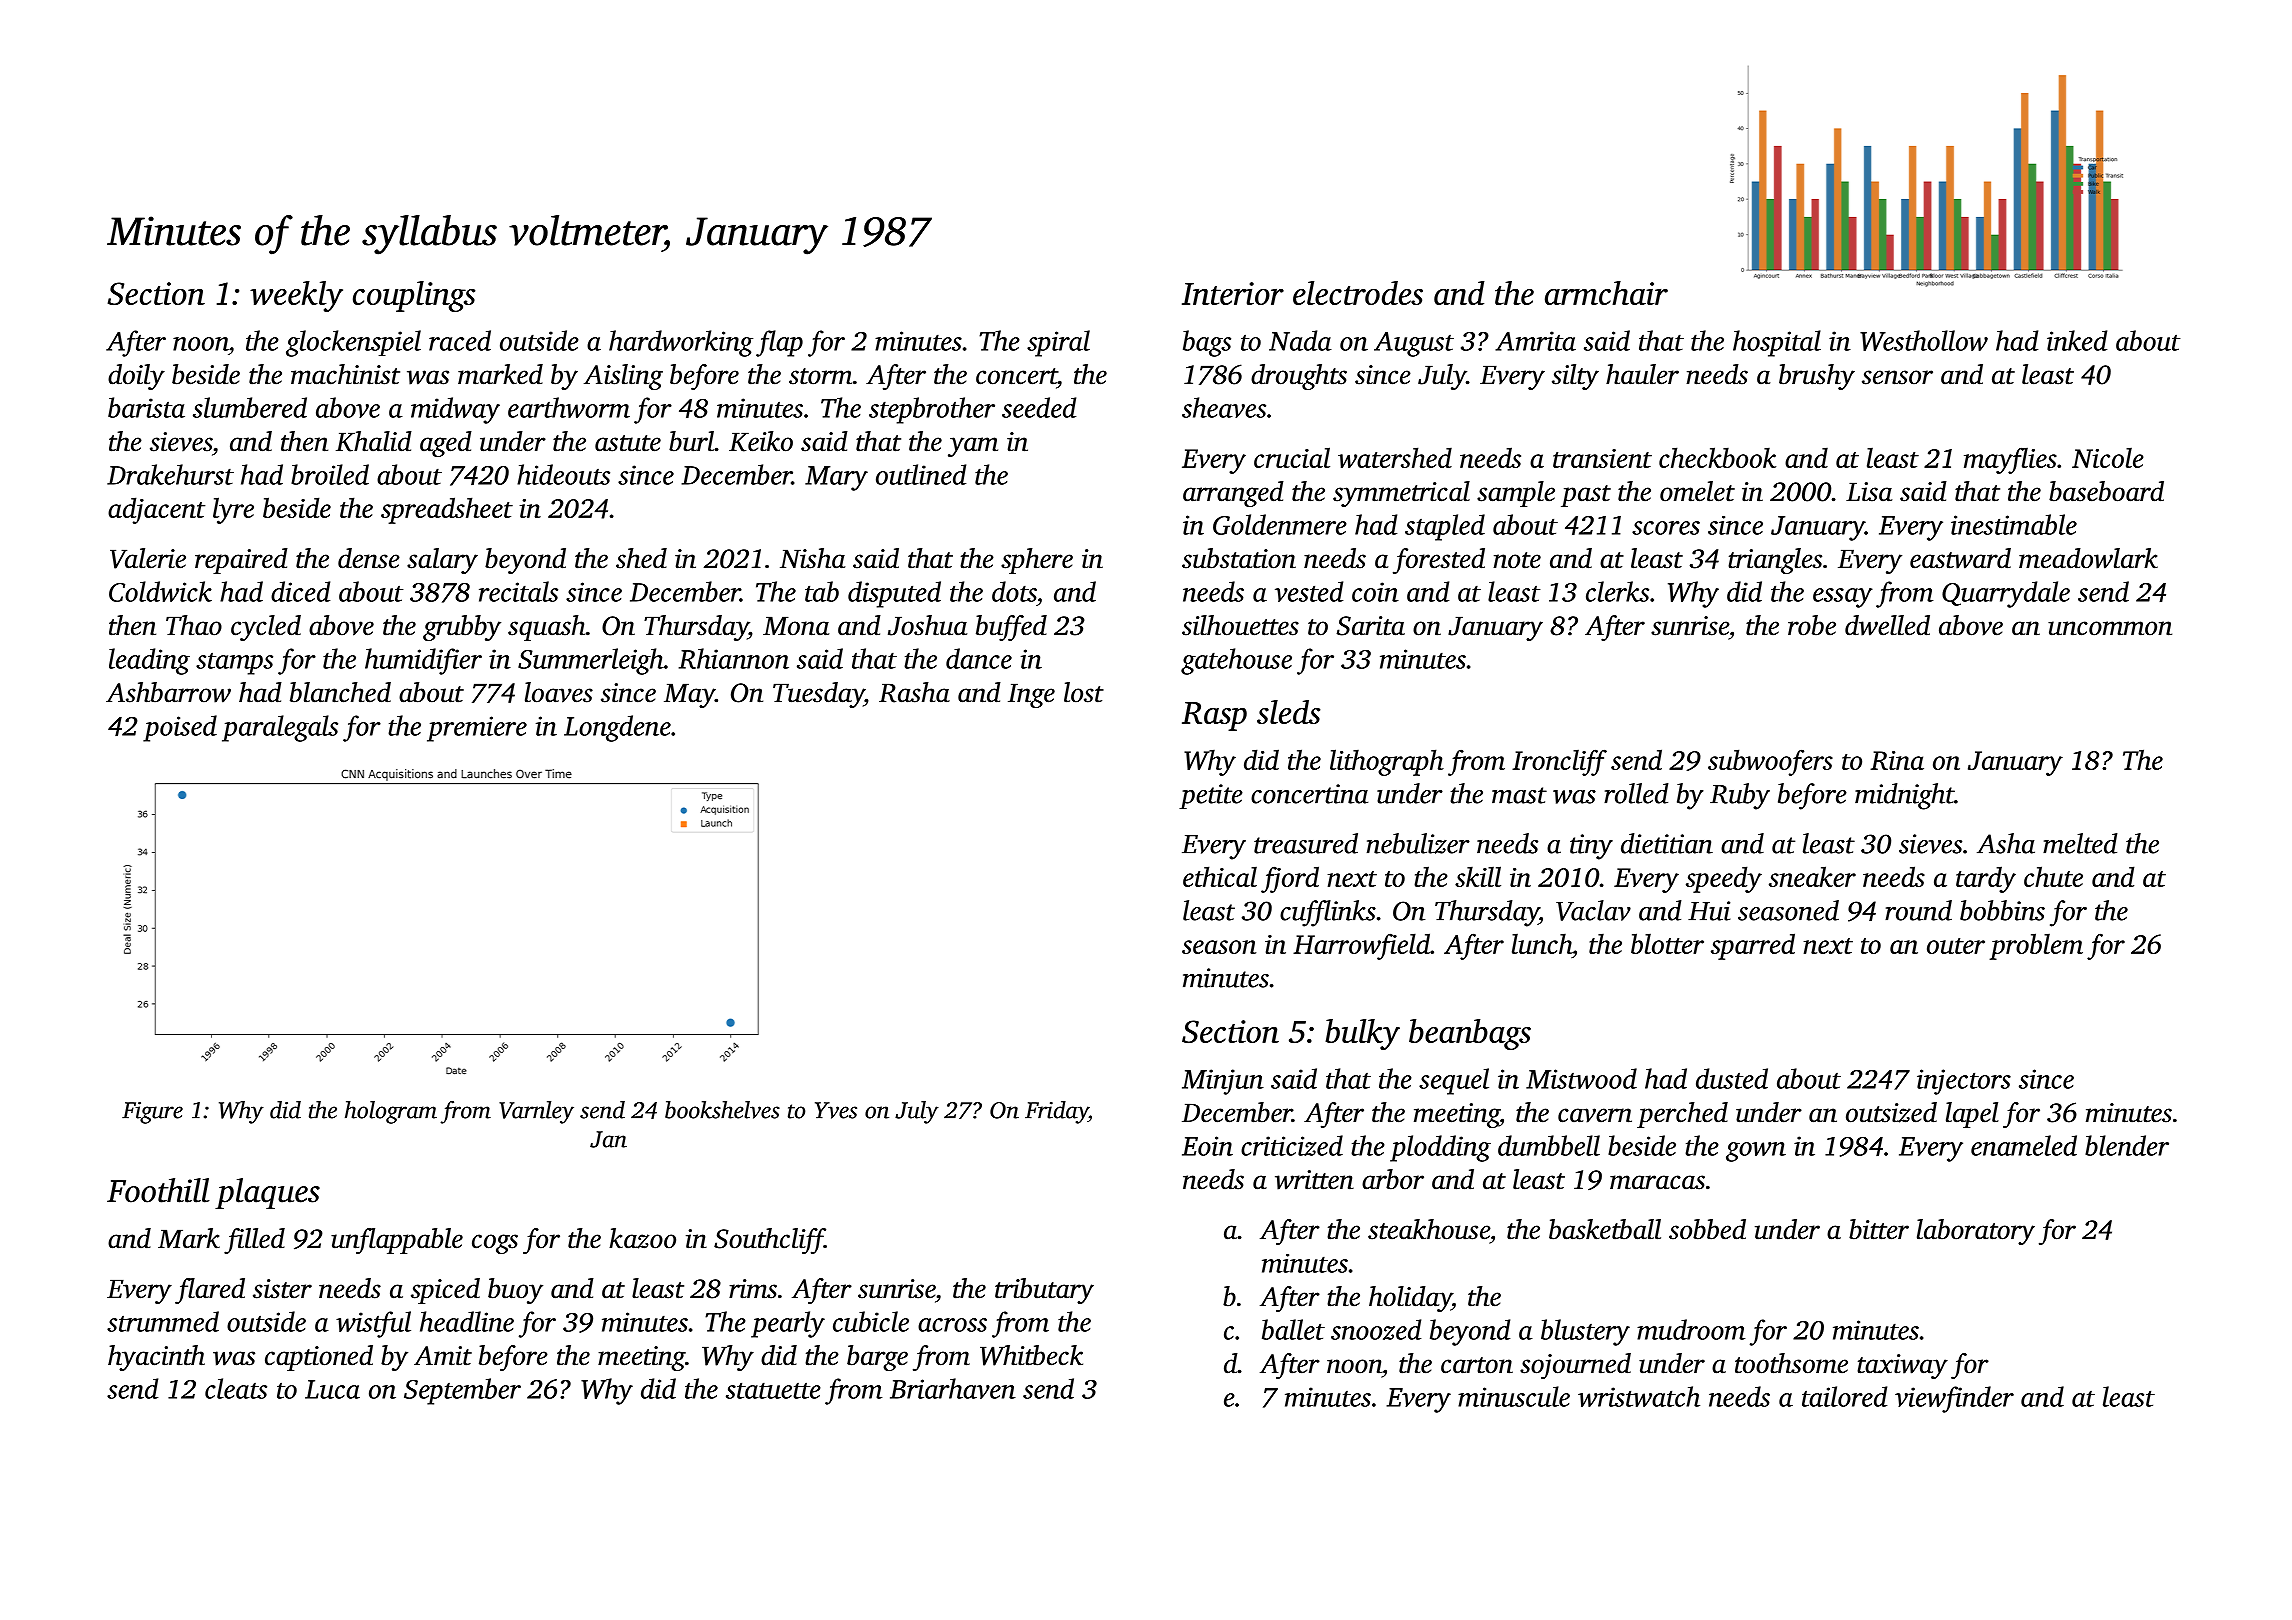 This screenshot has height=1620, width=2292. Describe the element at coordinates (477, 729) in the screenshot. I see `premiere` at that location.
